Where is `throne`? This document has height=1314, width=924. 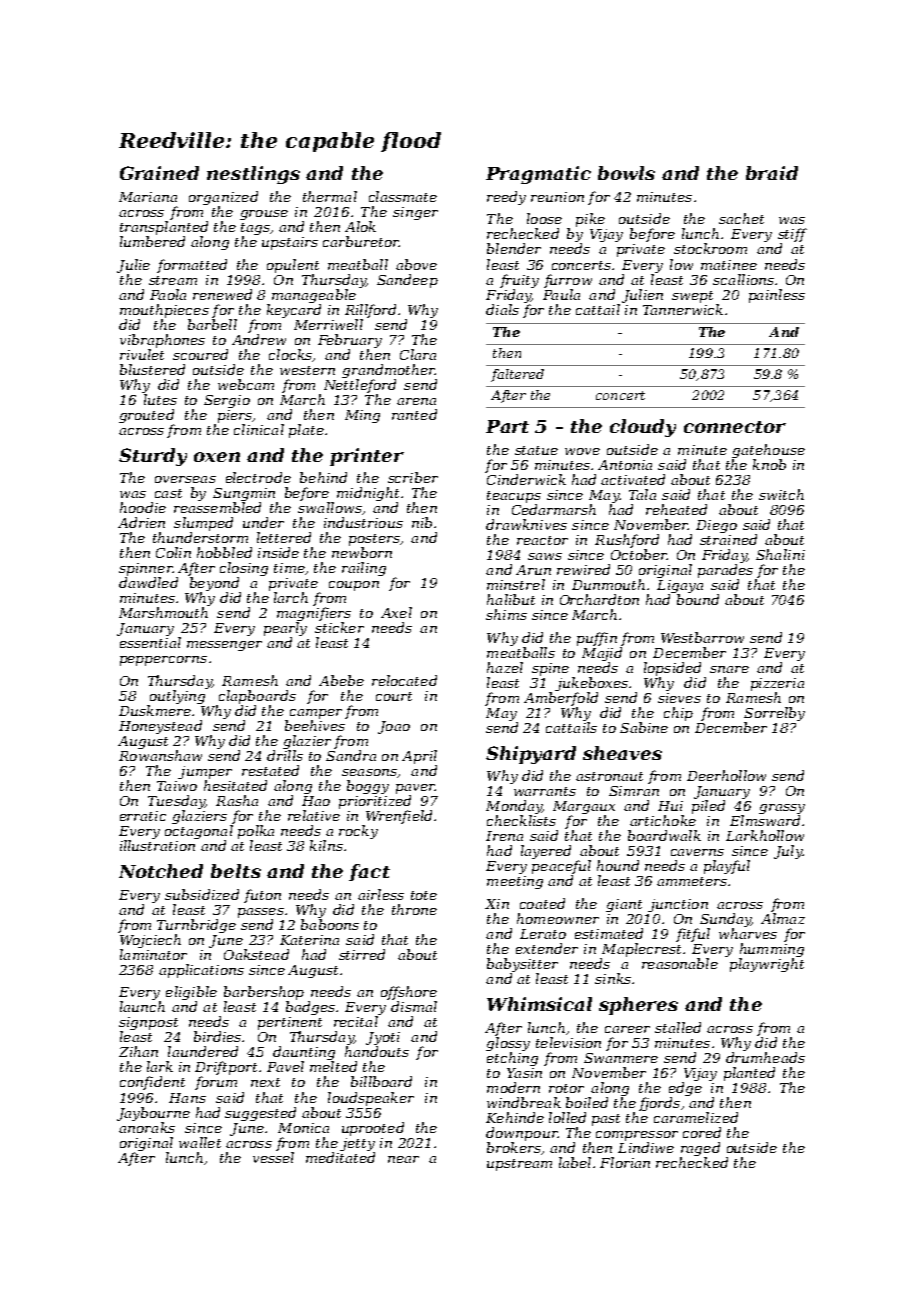 throne is located at coordinates (414, 909).
